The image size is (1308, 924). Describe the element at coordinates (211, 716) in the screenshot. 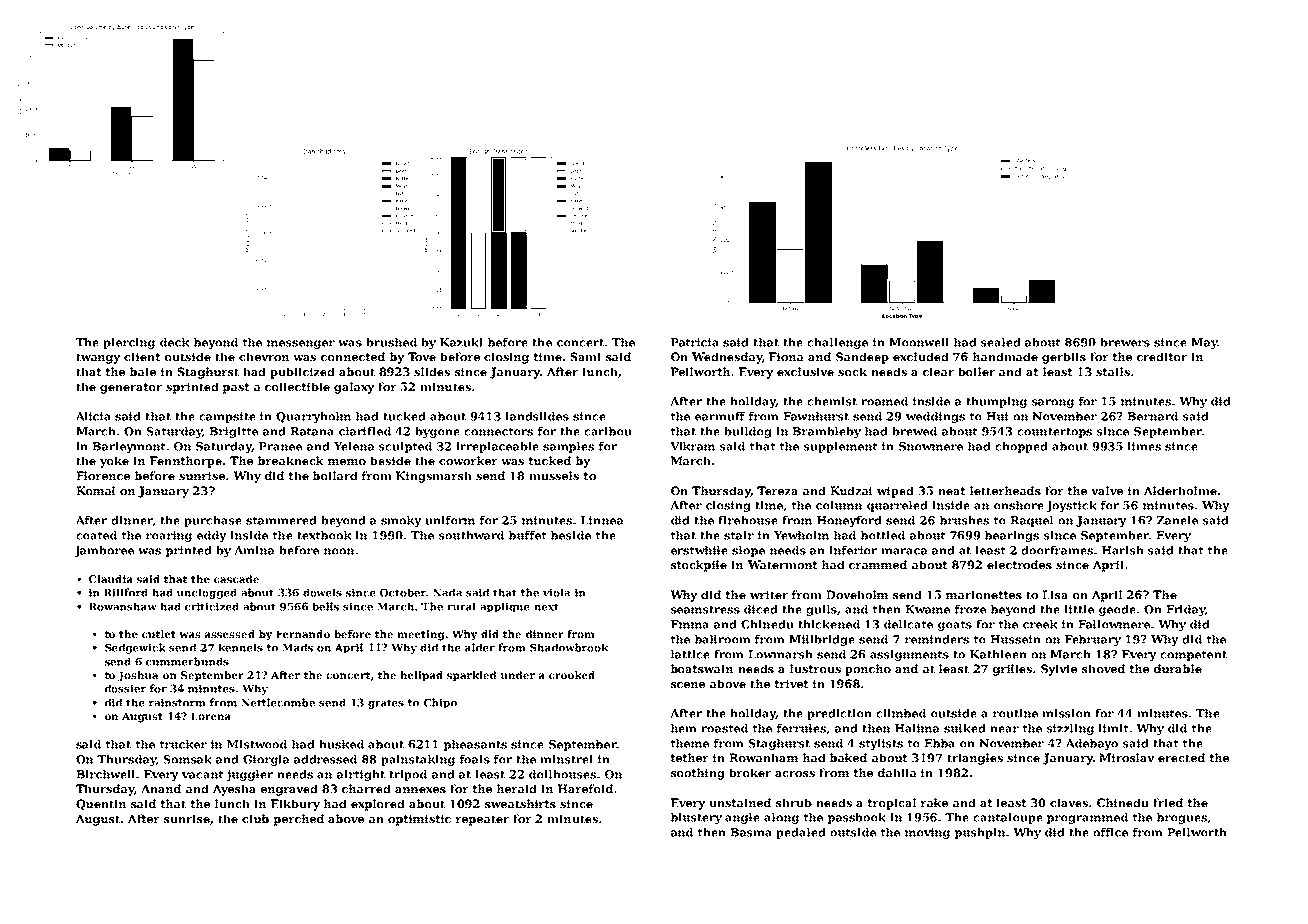

I see `Lorena` at that location.
